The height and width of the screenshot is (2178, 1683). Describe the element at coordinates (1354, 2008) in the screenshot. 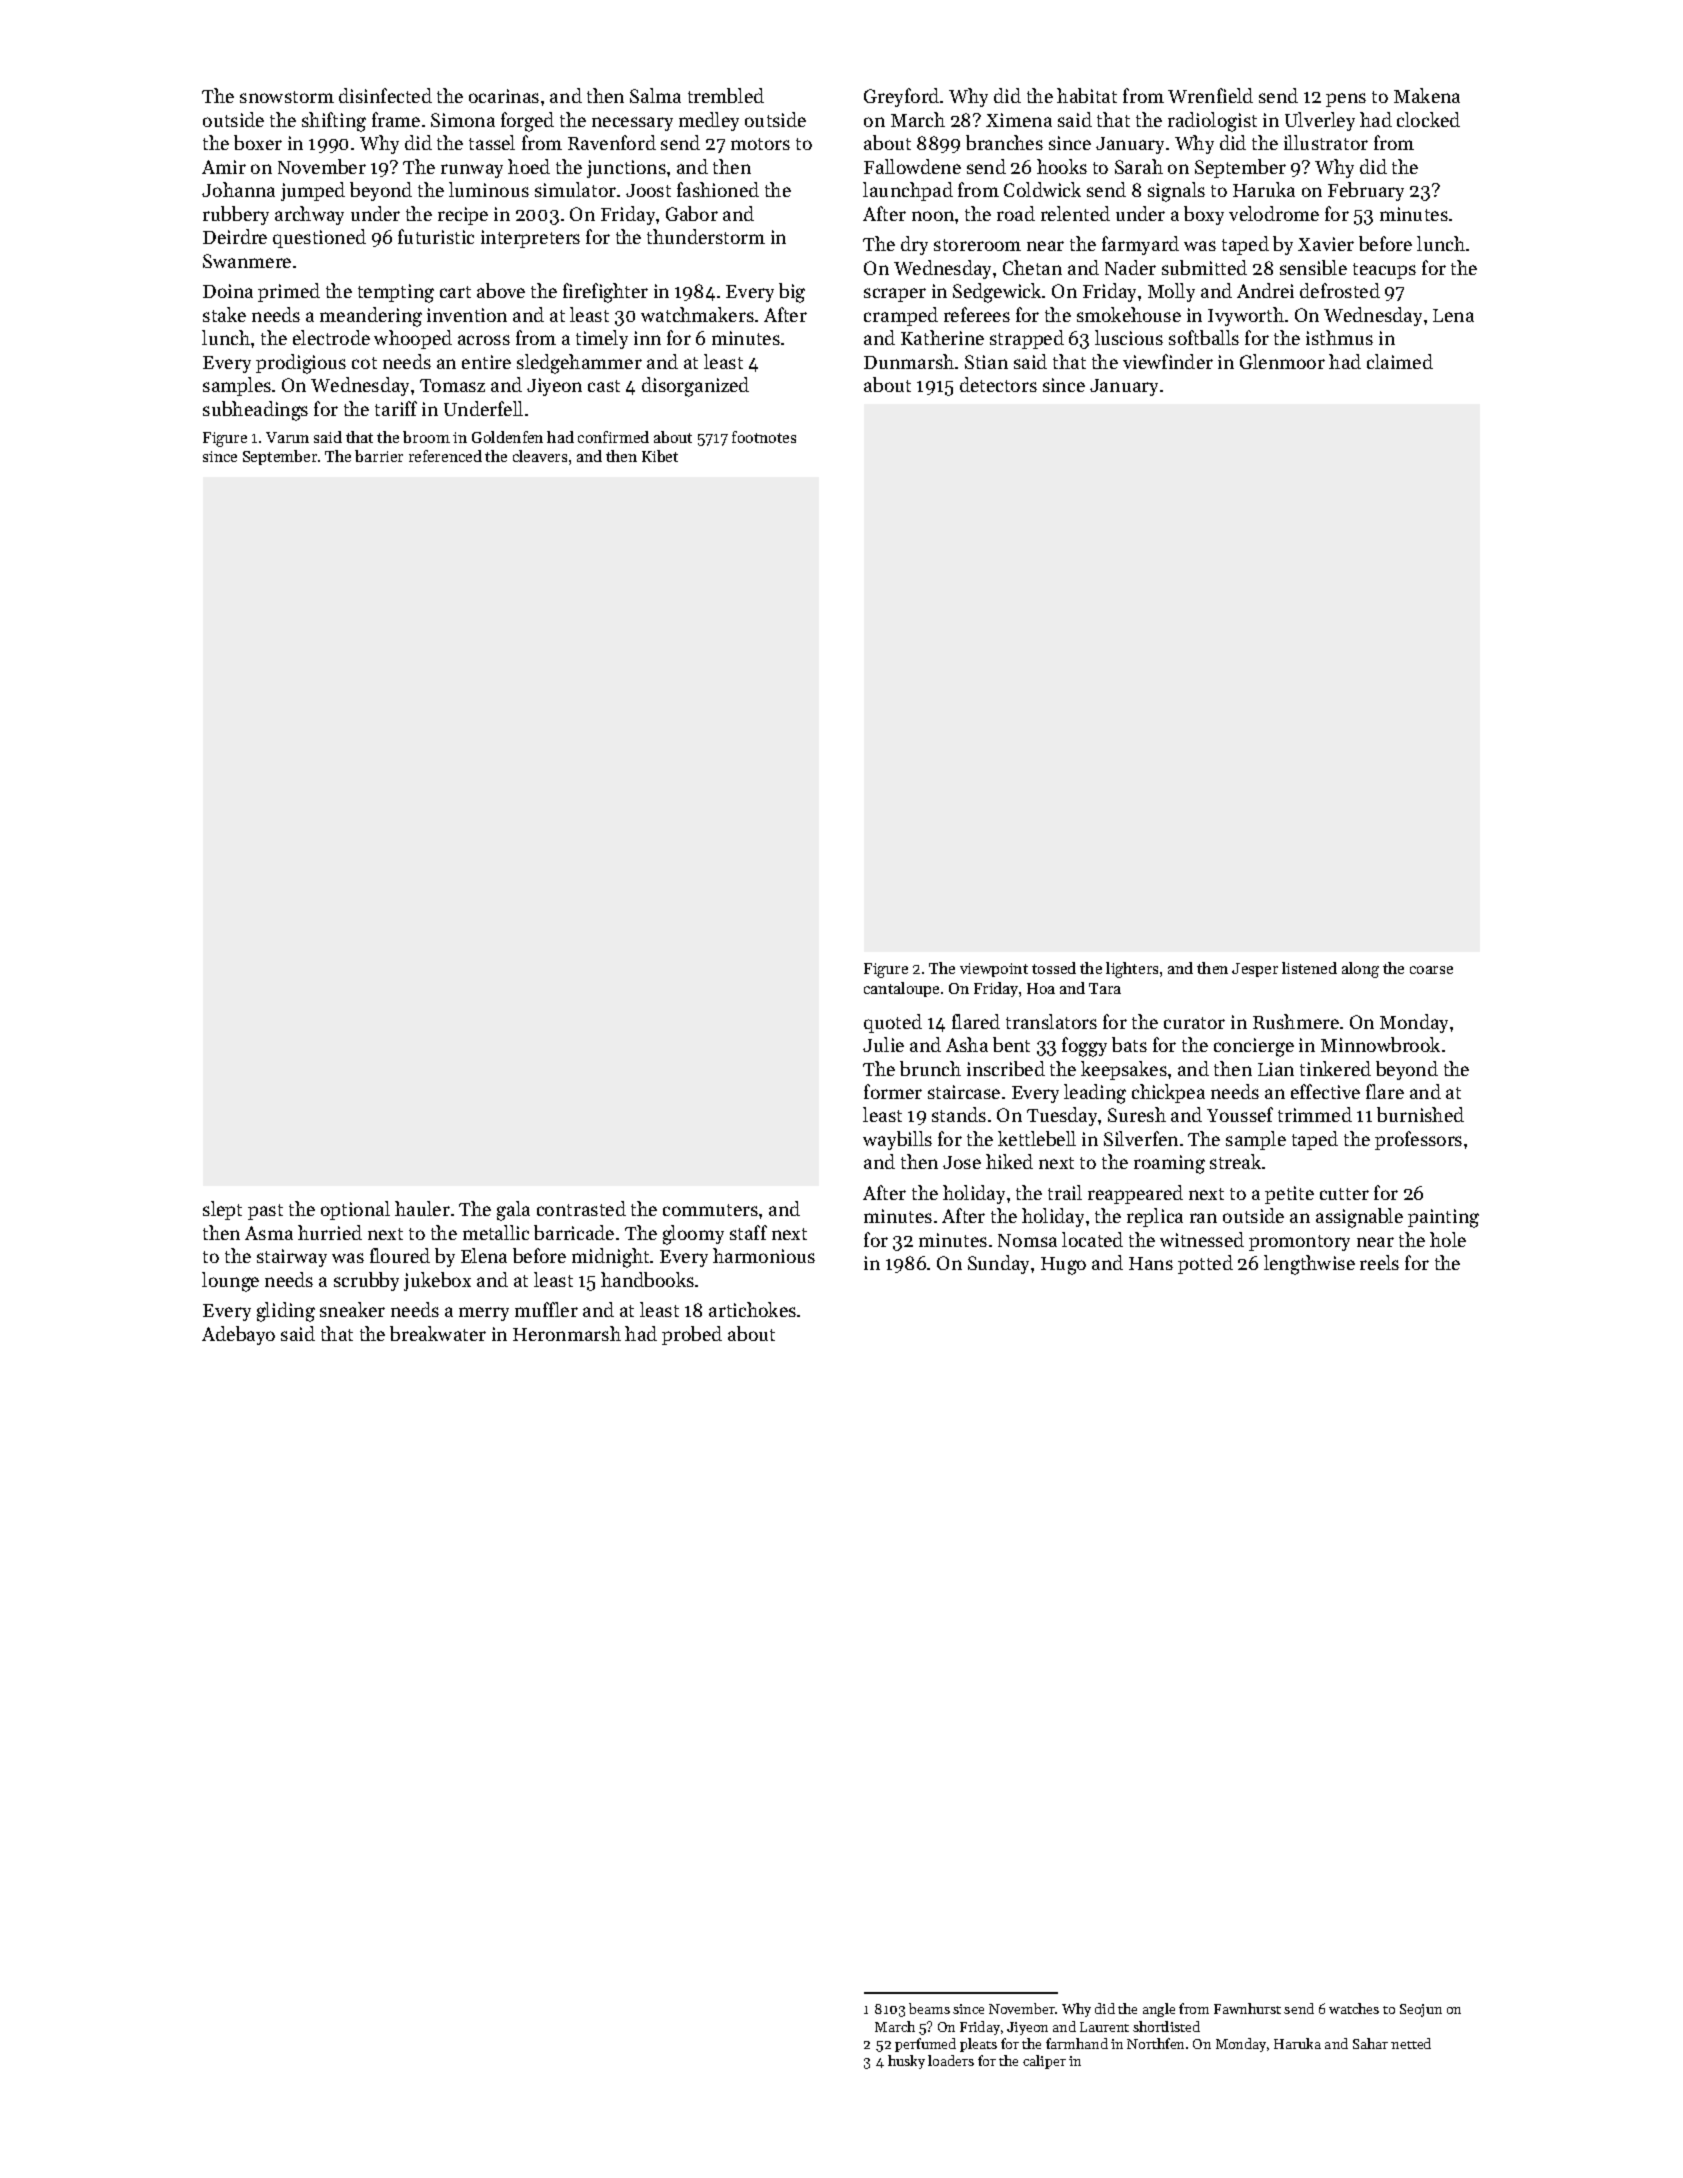

I see `watches` at that location.
